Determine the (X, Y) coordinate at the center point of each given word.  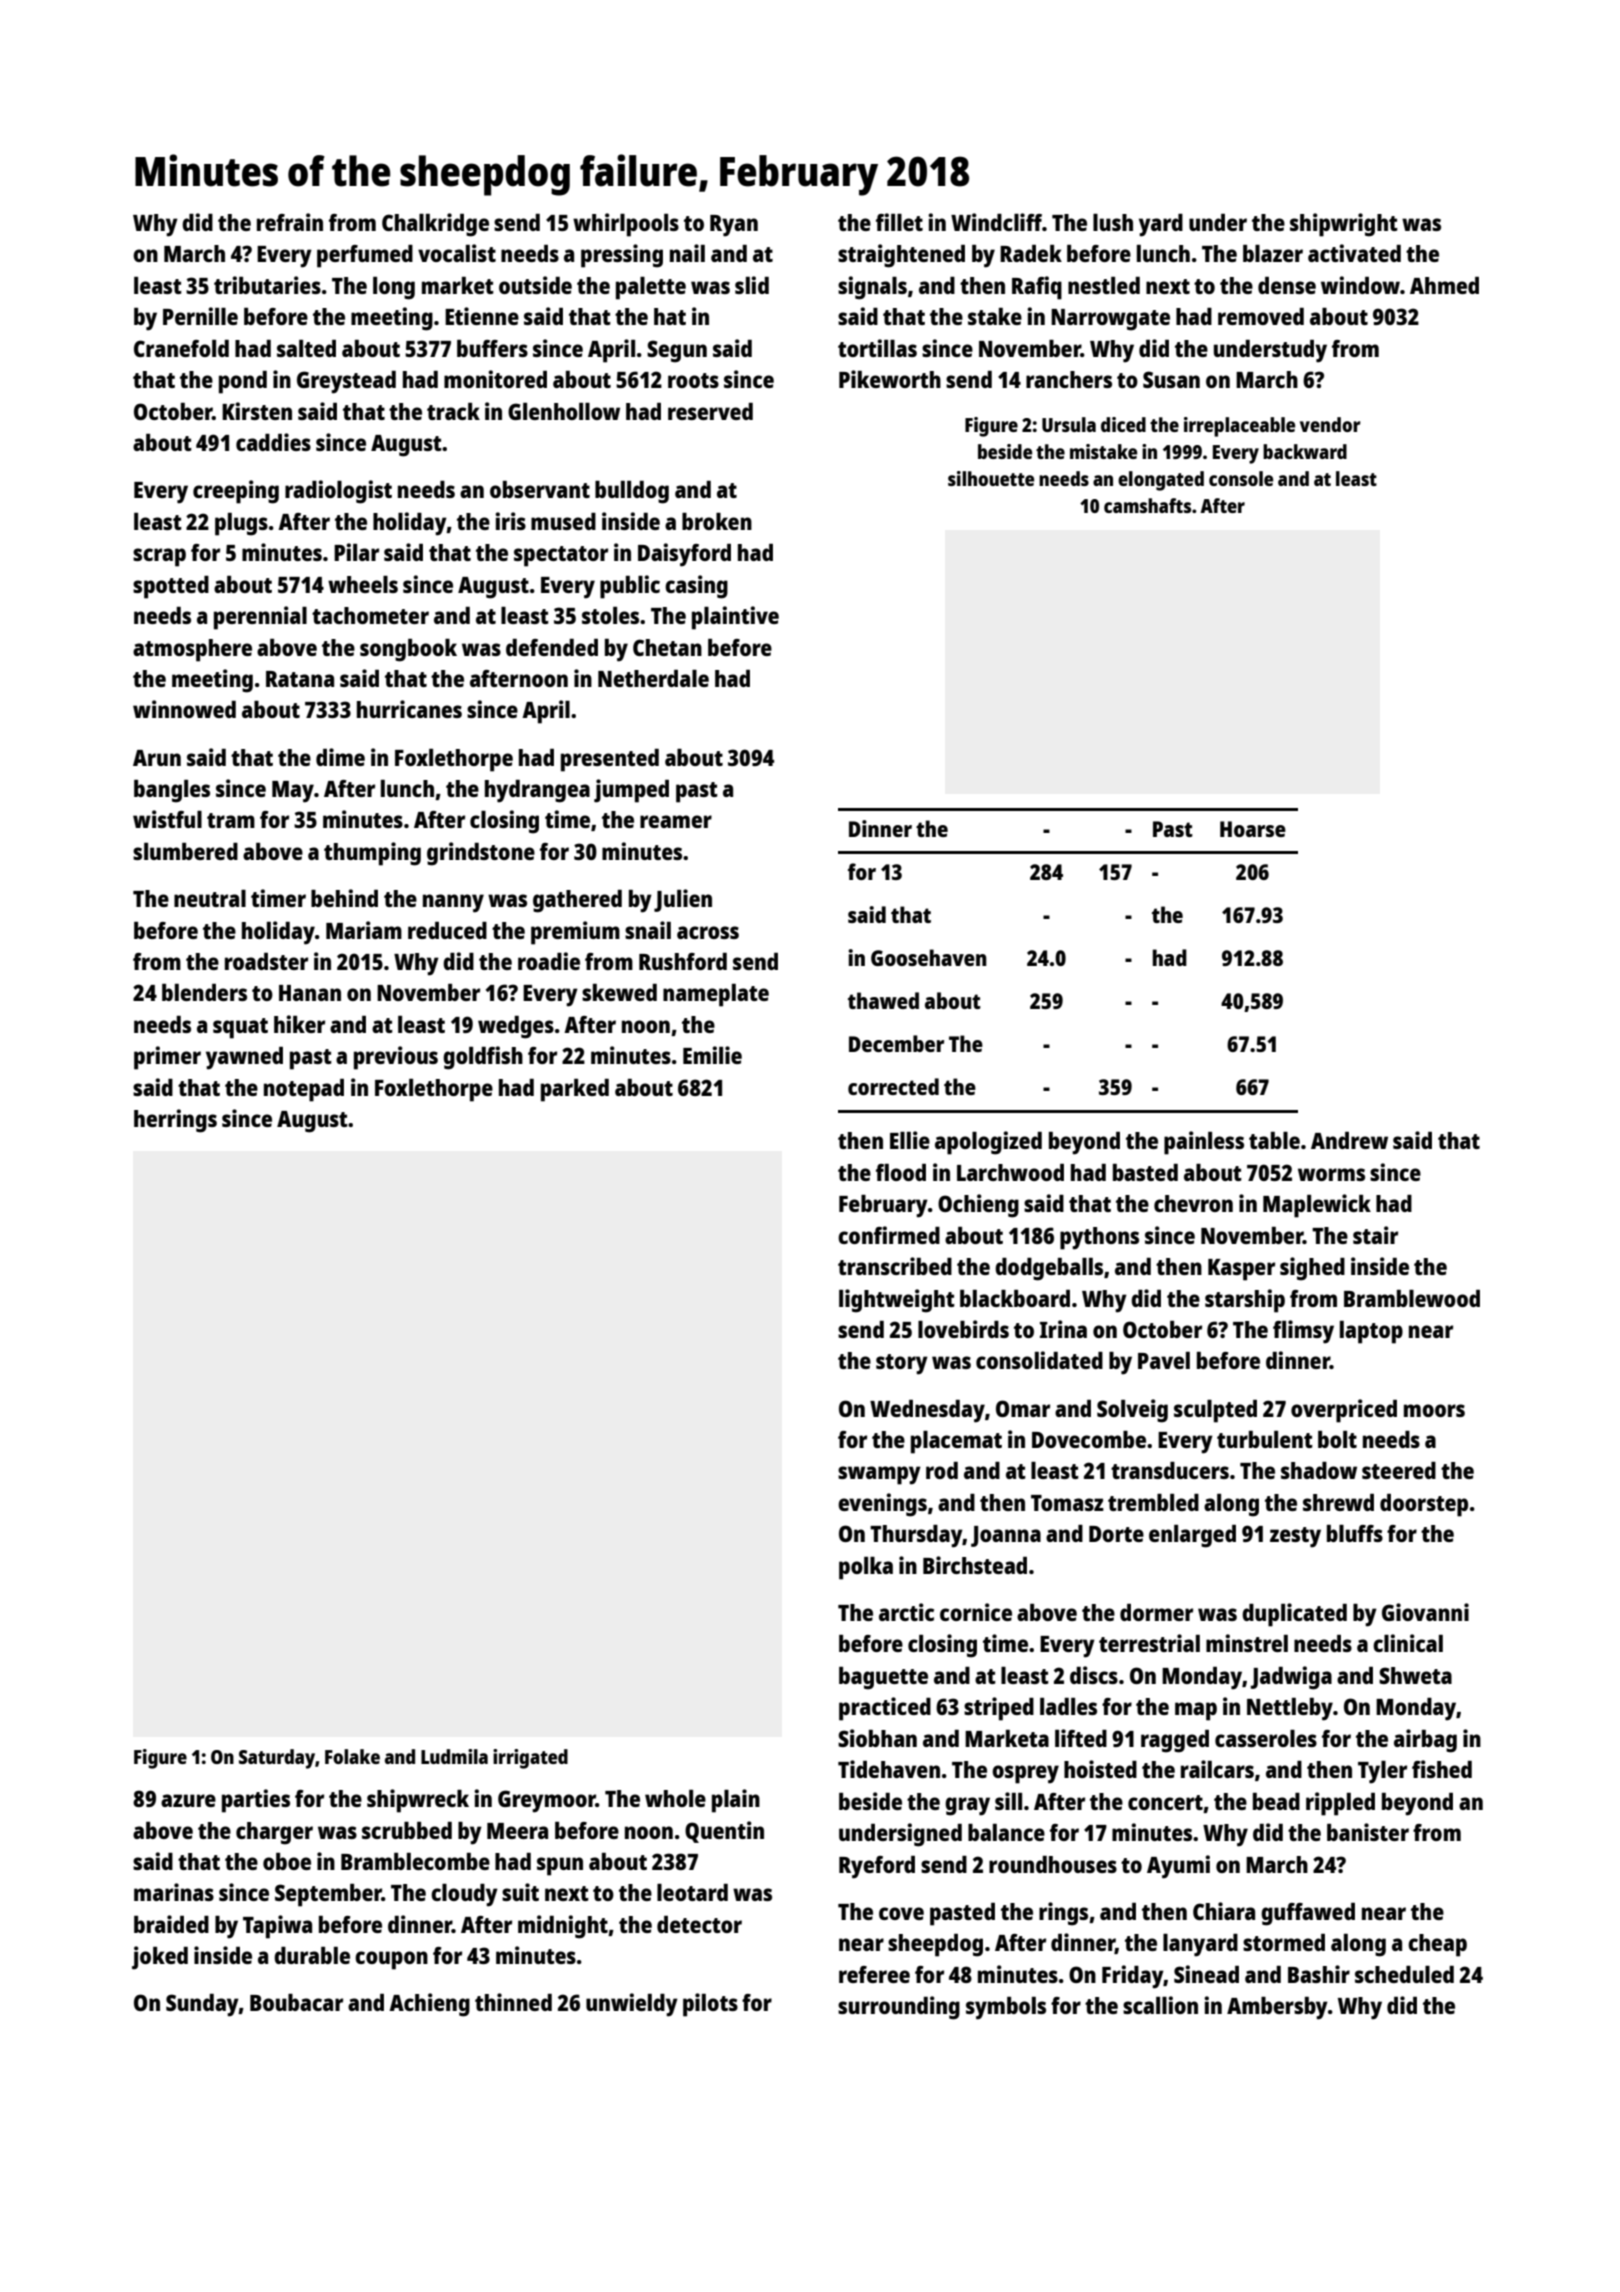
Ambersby (1277, 2008)
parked (575, 1090)
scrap (159, 557)
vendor (1330, 424)
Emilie (712, 1055)
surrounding (899, 2008)
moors (1434, 1410)
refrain (290, 222)
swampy (879, 1475)
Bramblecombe (415, 1861)
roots (693, 380)
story (902, 1364)
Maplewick (1317, 1206)
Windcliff (996, 222)
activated (1354, 253)
